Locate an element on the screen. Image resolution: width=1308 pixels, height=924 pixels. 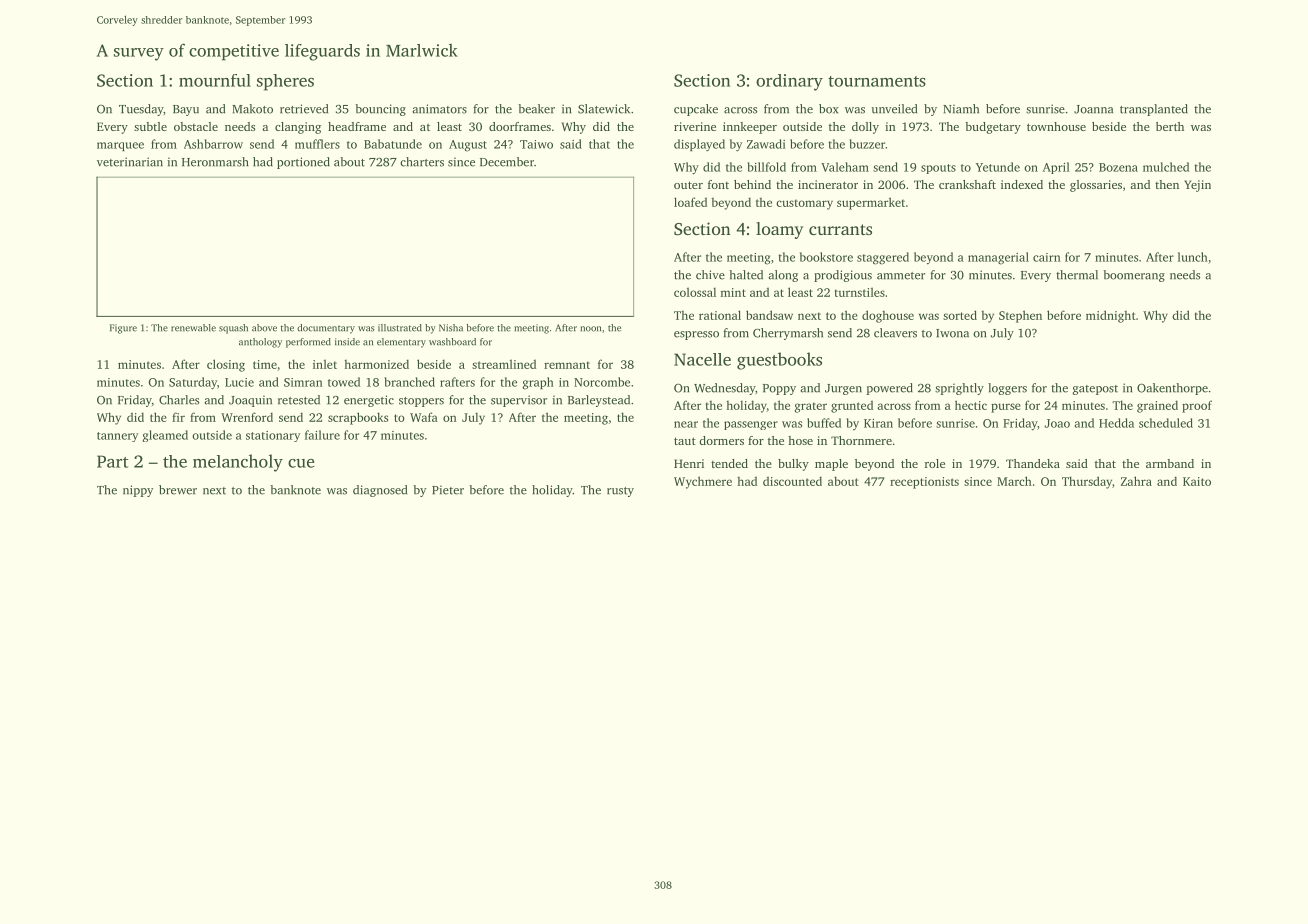
tournaments is located at coordinates (877, 81).
